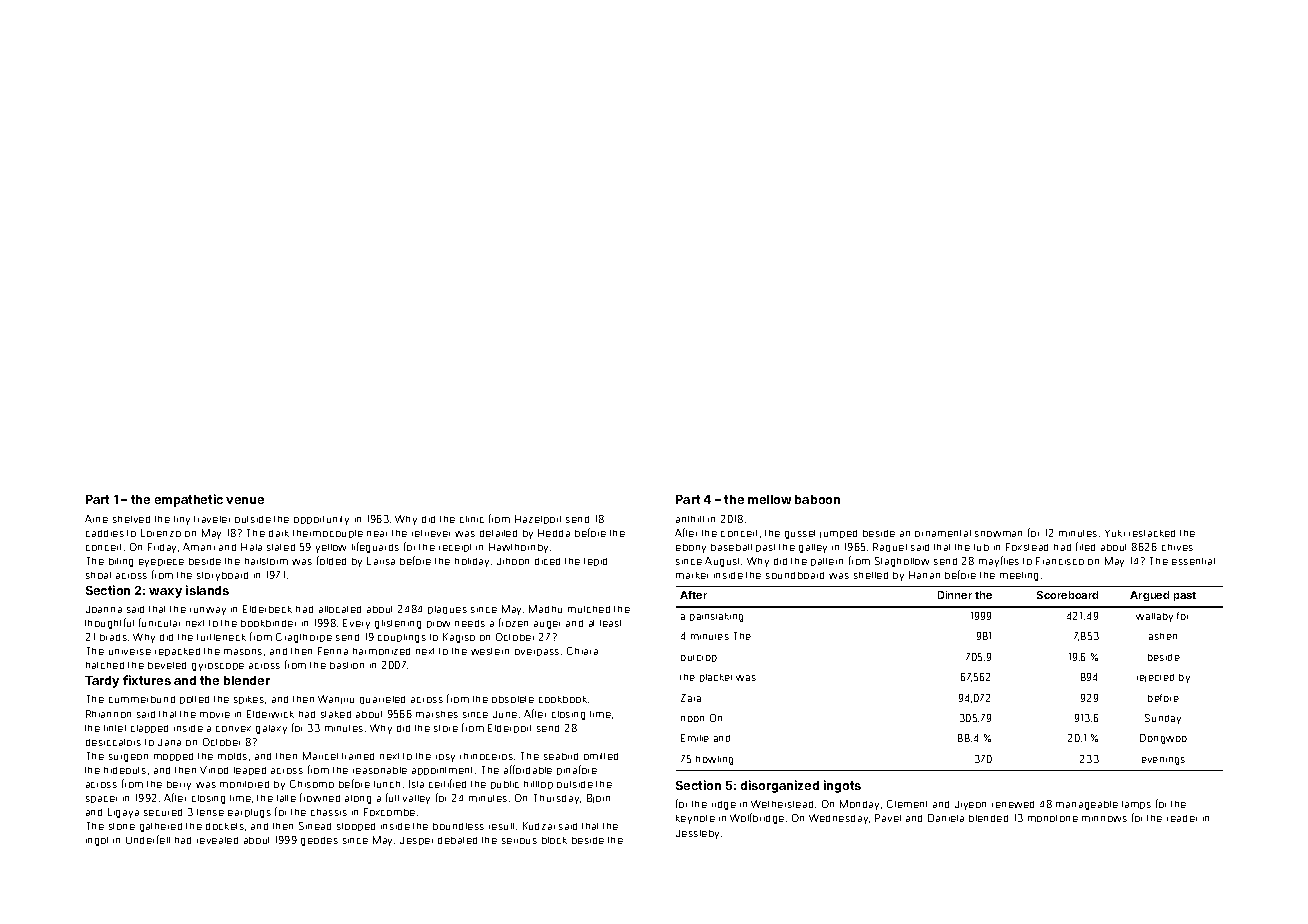 This screenshot has height=924, width=1308. What do you see at coordinates (217, 840) in the screenshot?
I see `revealed` at bounding box center [217, 840].
